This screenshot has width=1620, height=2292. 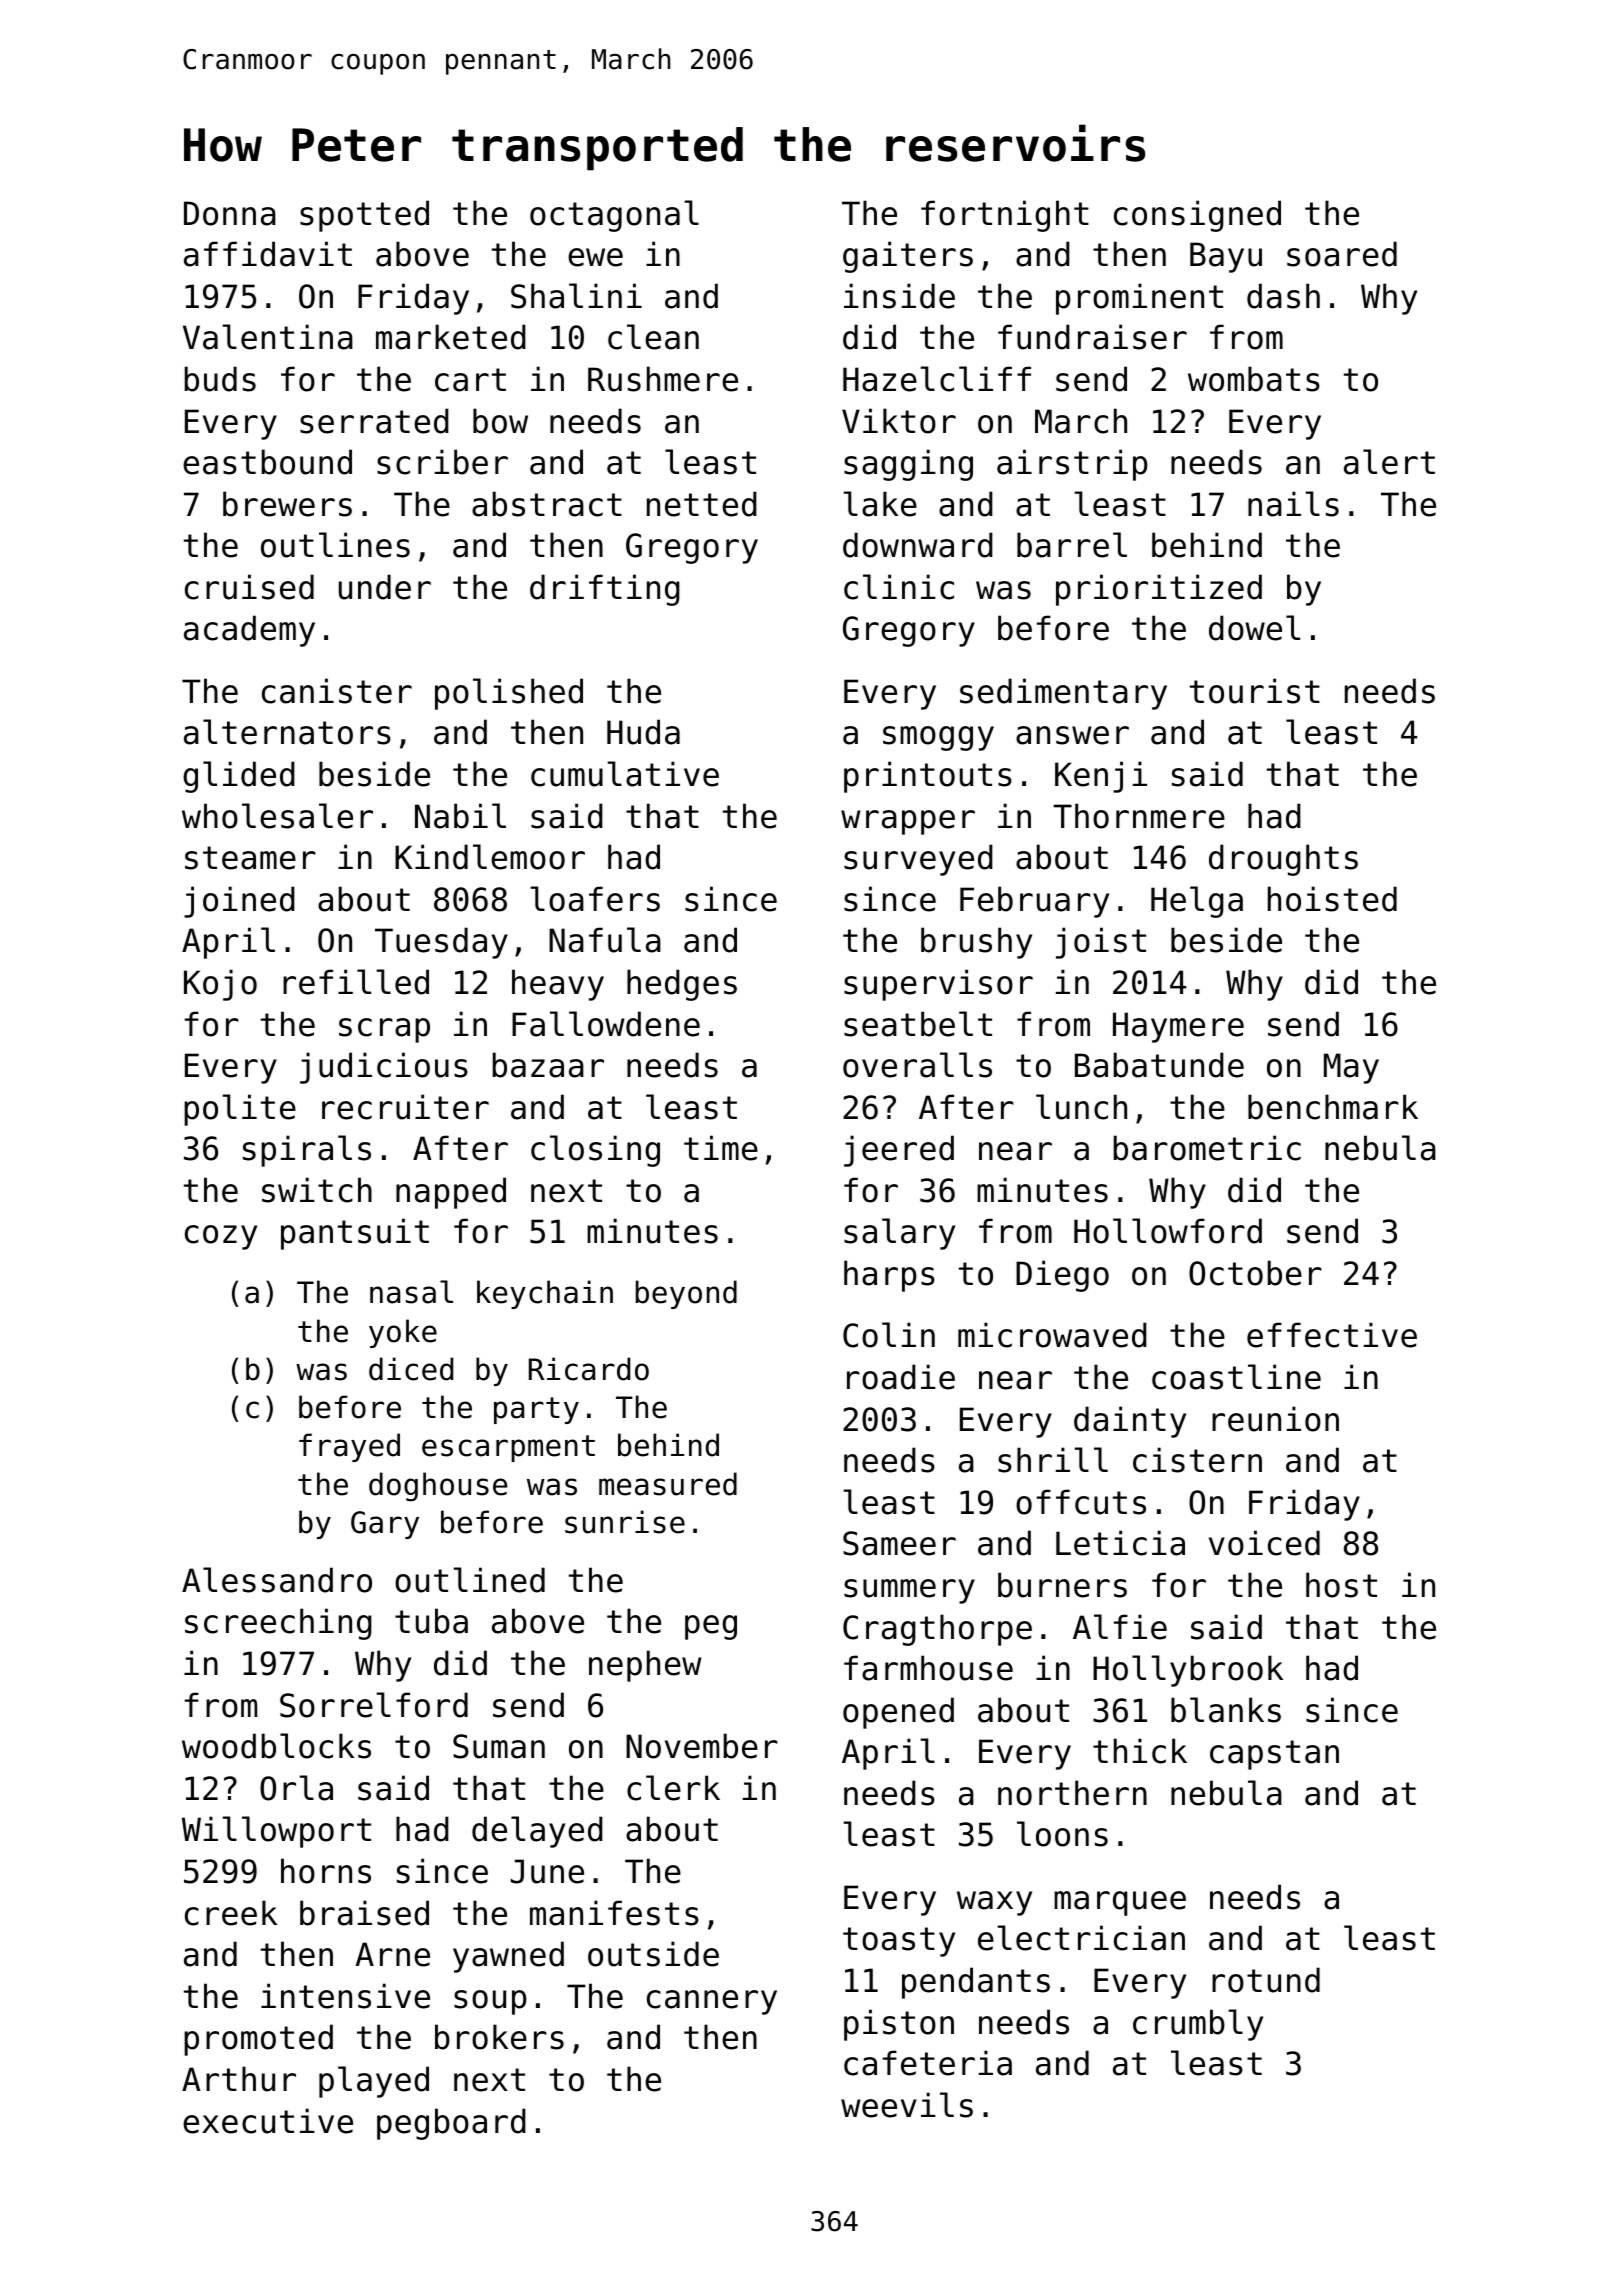 I want to click on scrap, so click(x=384, y=1030).
